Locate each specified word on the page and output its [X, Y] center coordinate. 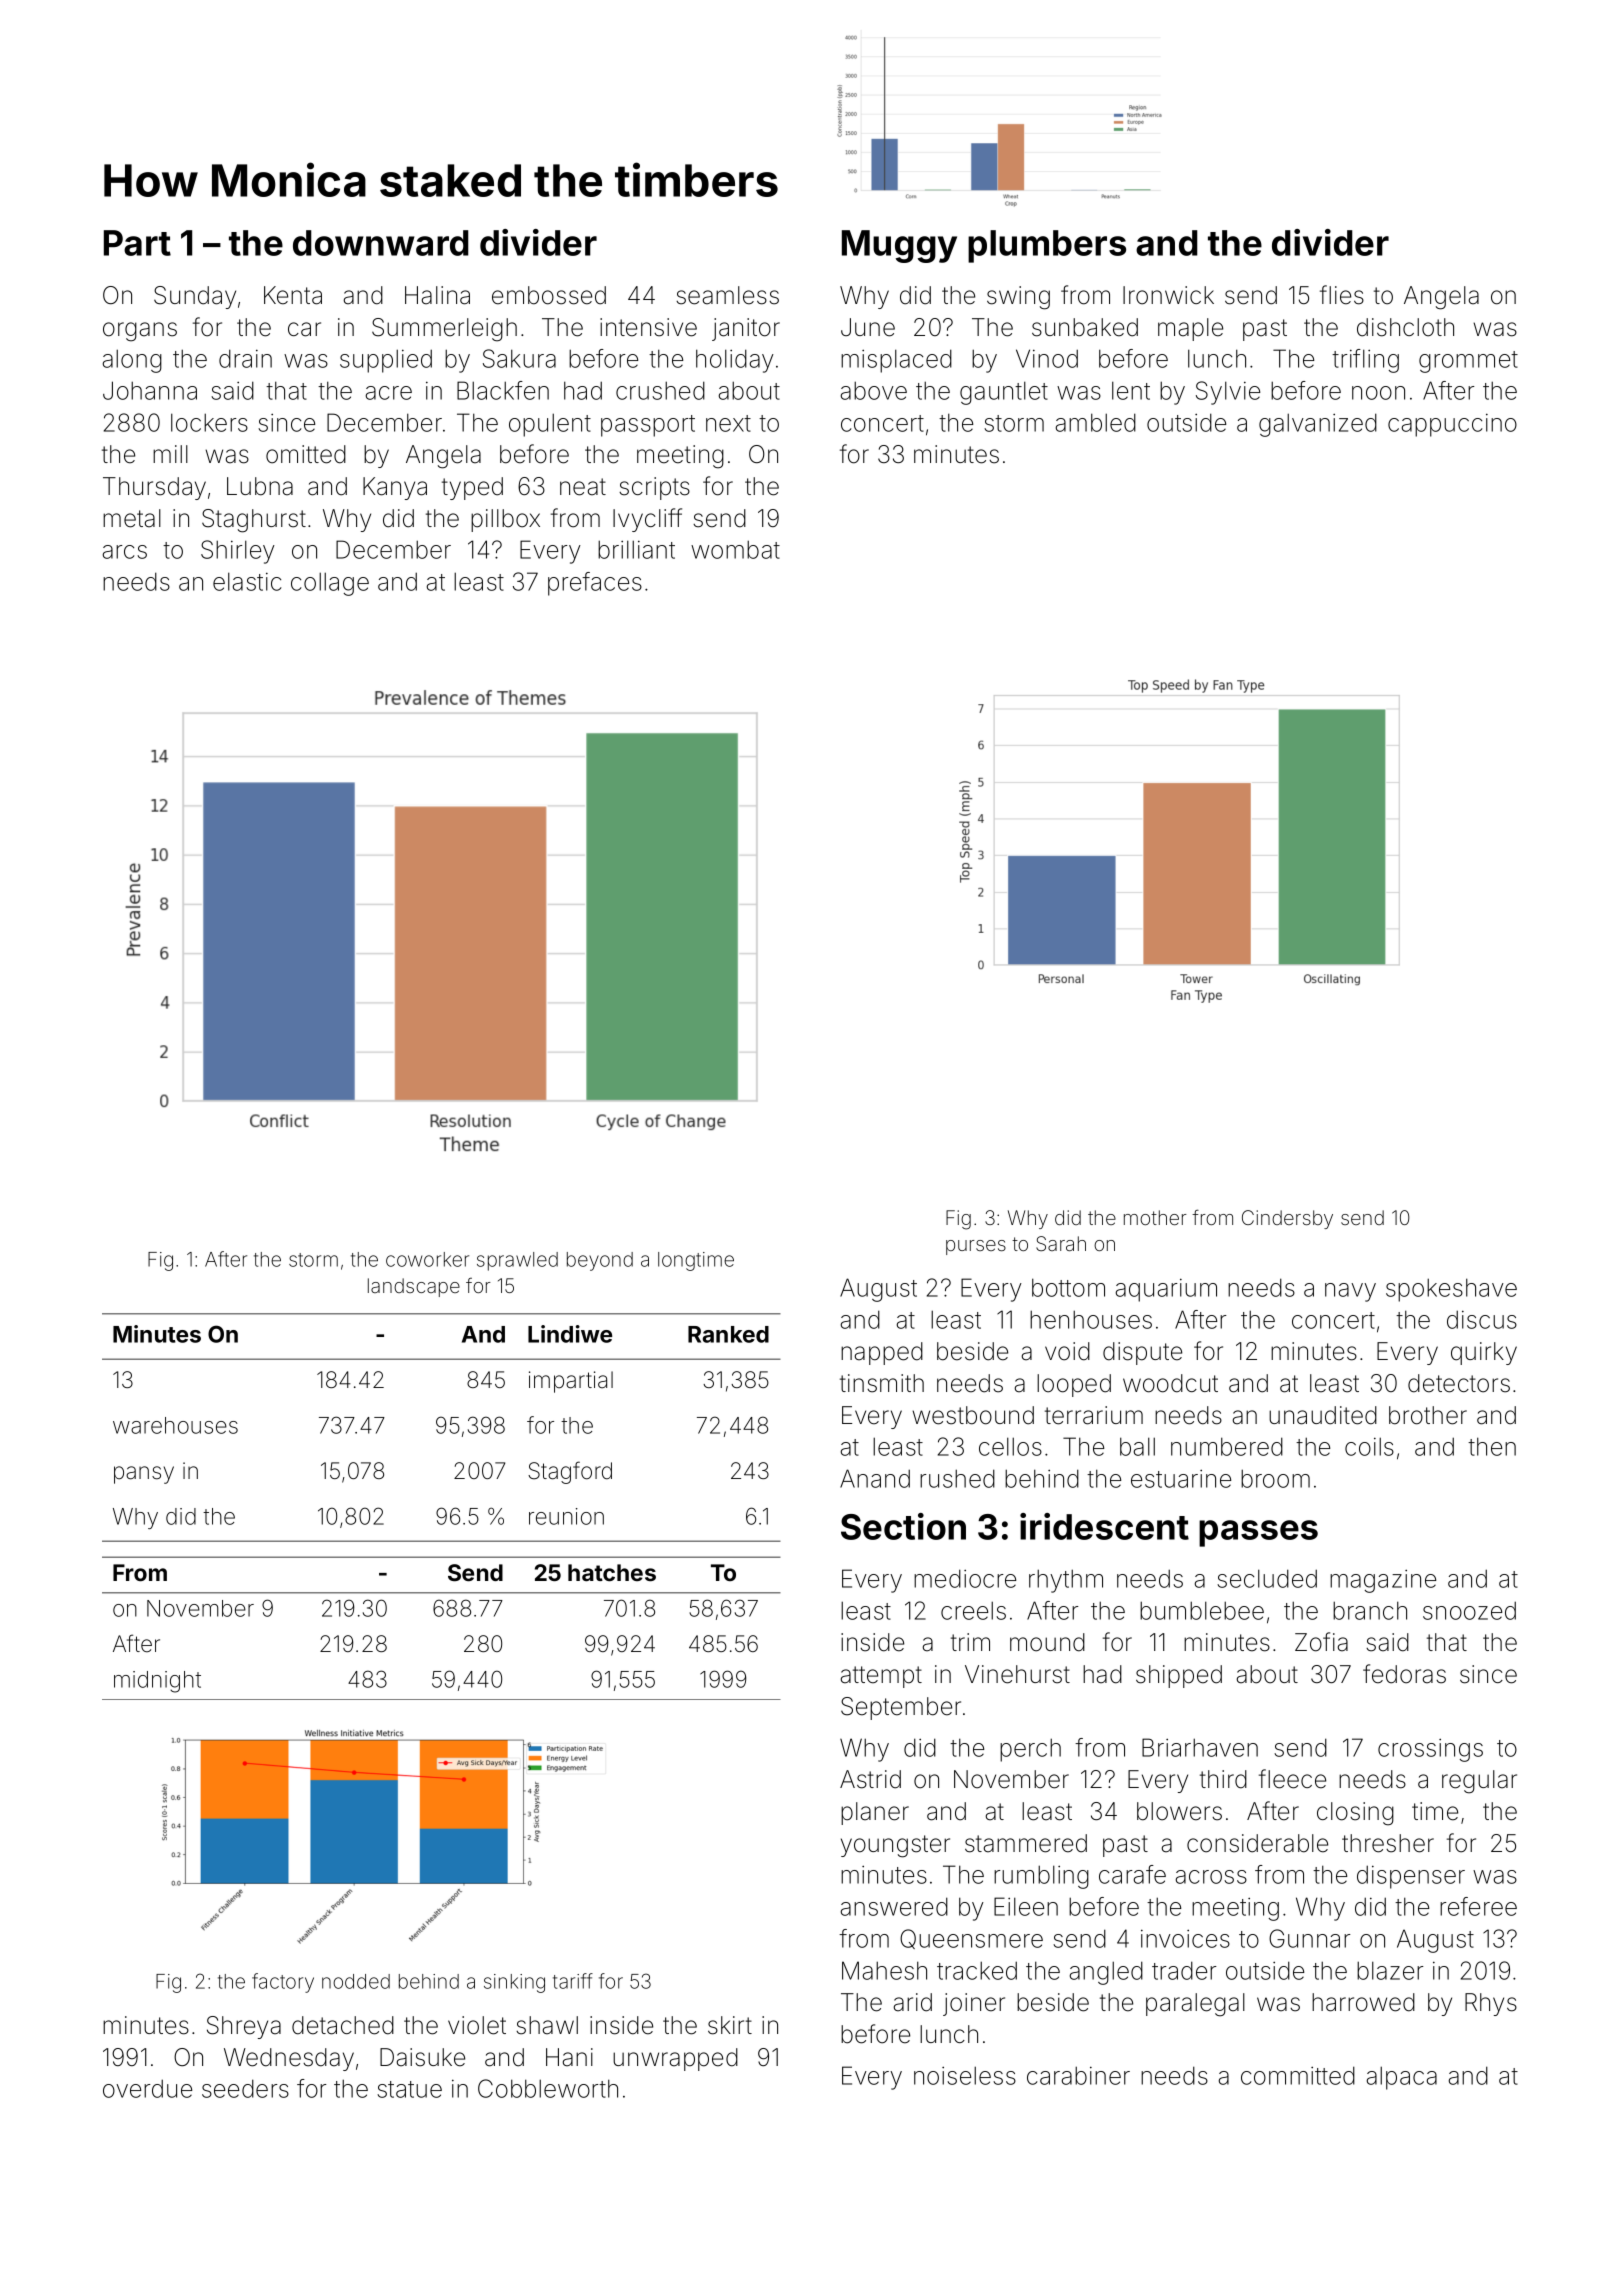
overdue [147, 2088]
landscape [414, 1287]
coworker [427, 1259]
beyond [600, 1261]
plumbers [1047, 246]
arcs [125, 552]
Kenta [293, 295]
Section [903, 1526]
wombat [735, 549]
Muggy [899, 246]
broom [1275, 1478]
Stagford [570, 1472]
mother [1155, 1217]
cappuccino [1452, 425]
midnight [157, 1682]
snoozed [1469, 1610]
